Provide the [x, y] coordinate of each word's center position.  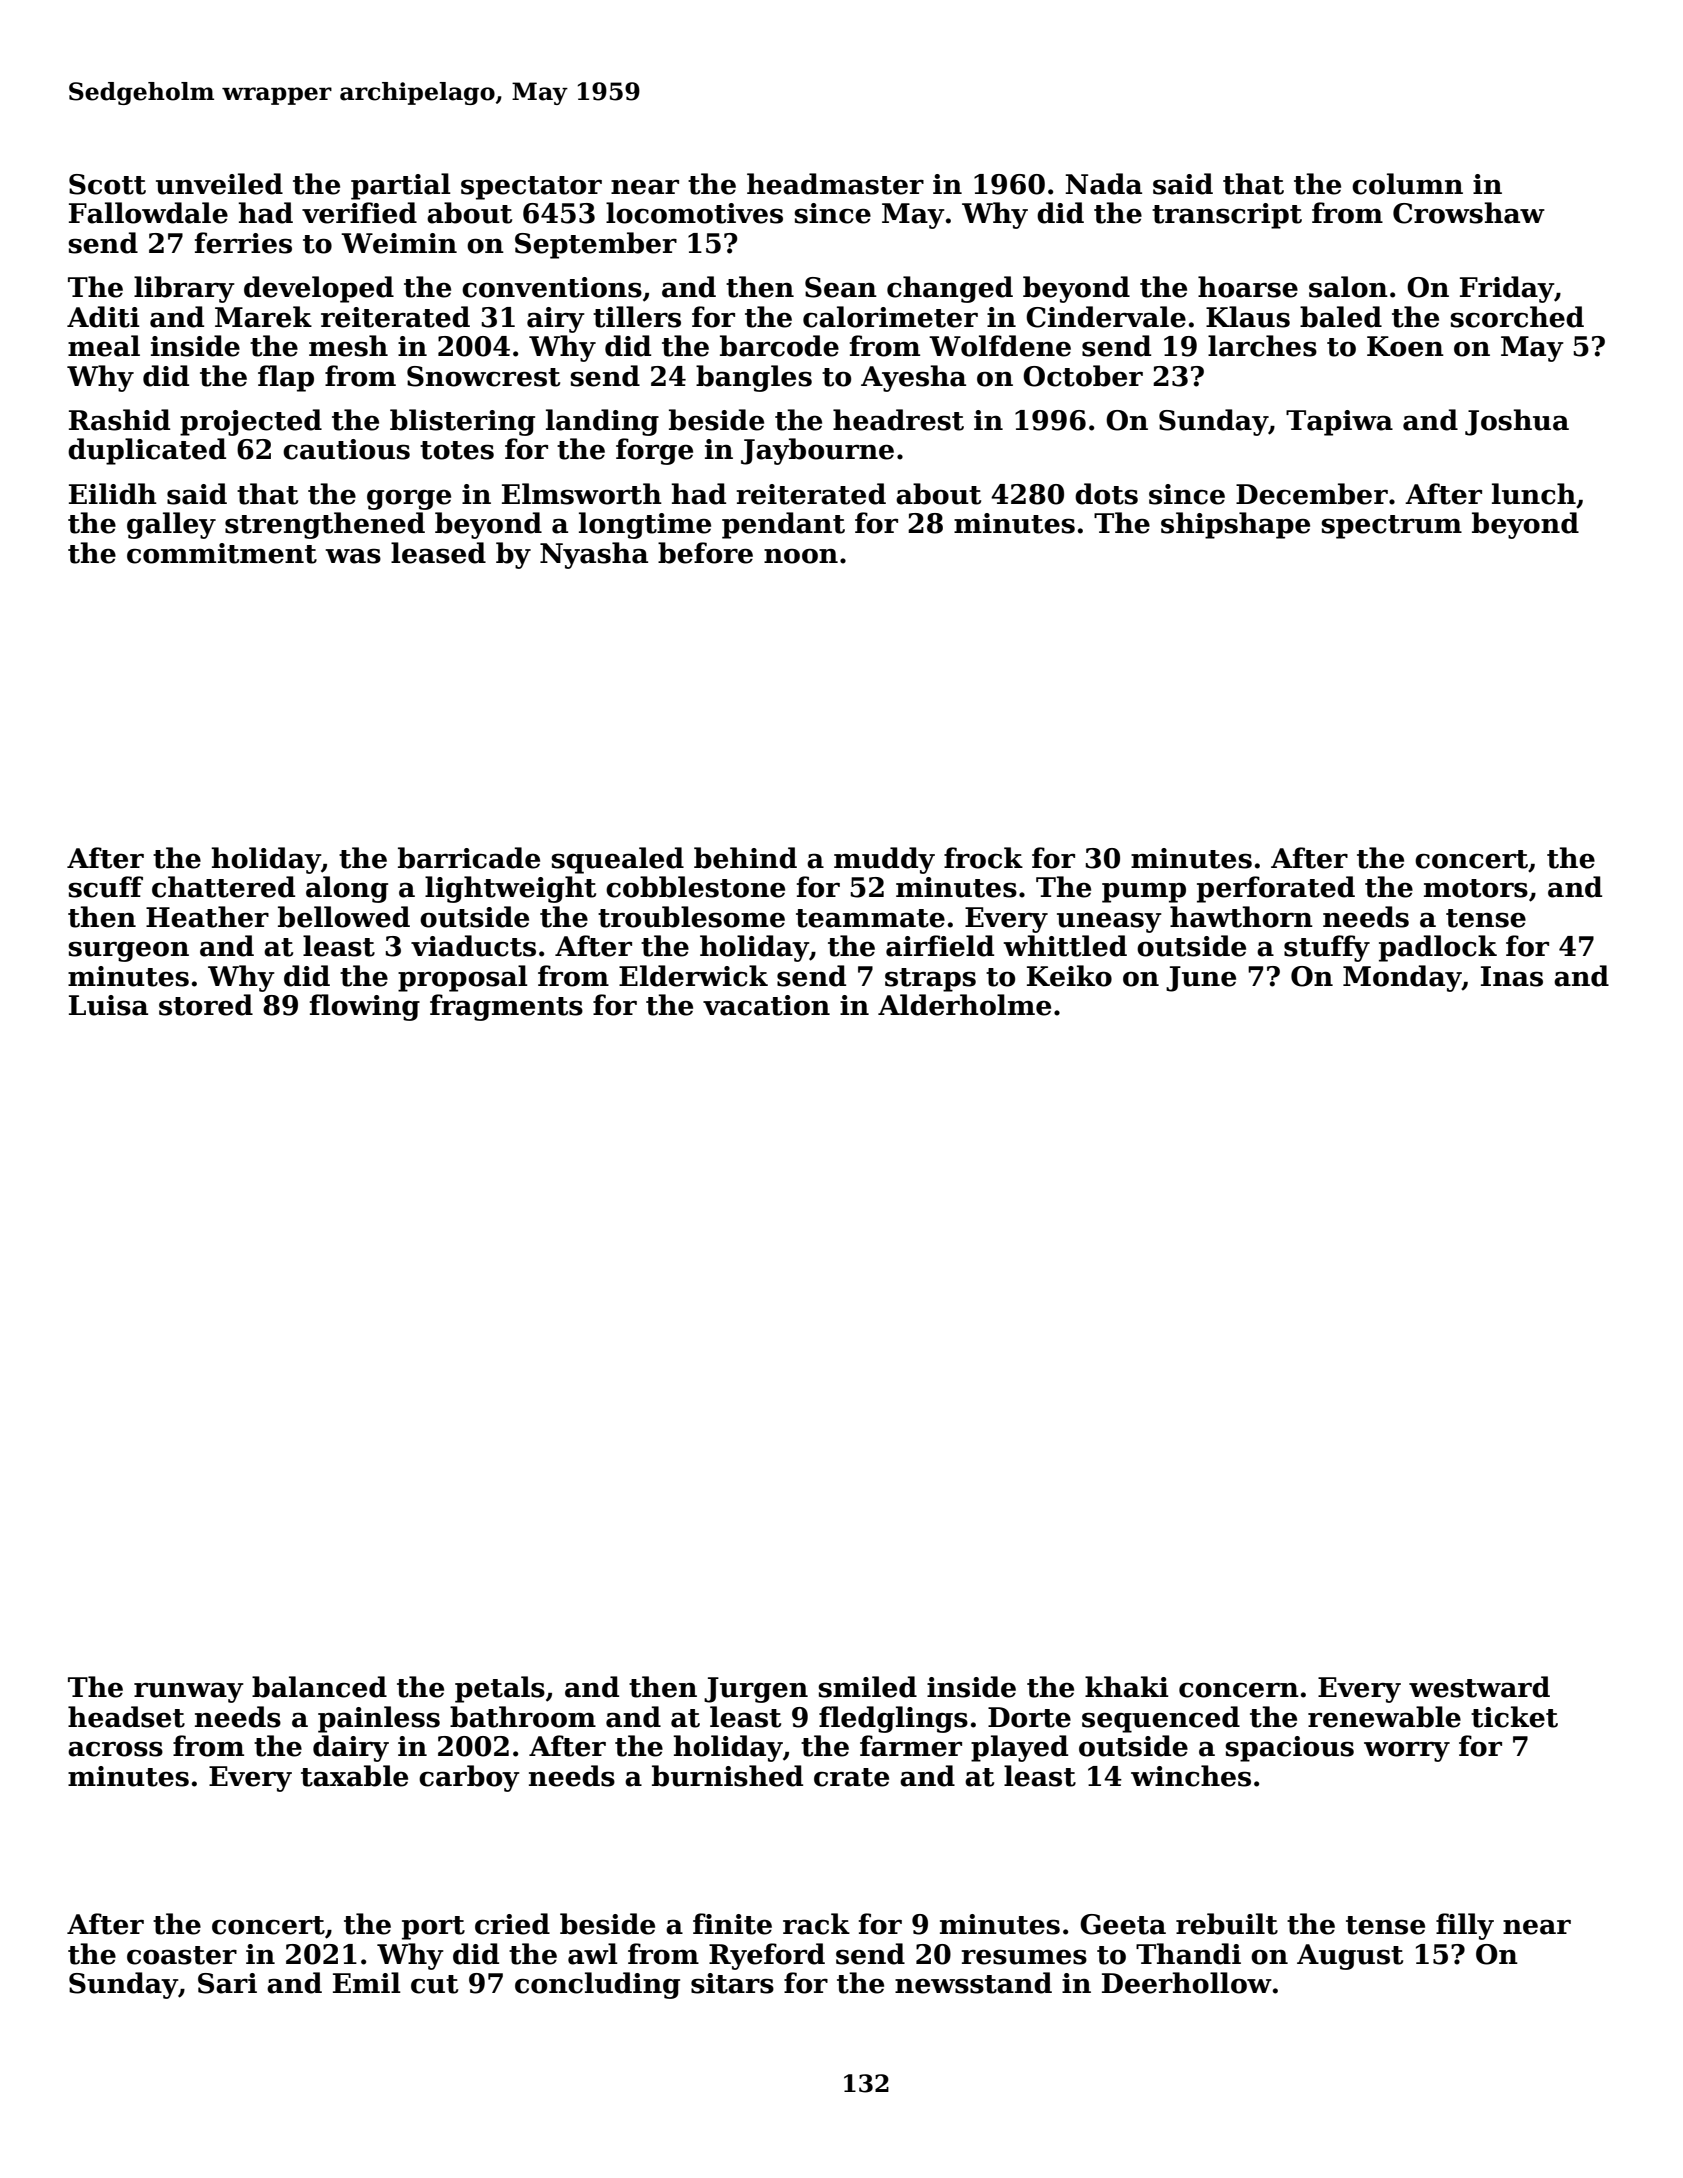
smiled [868, 1687]
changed [950, 289]
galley [171, 525]
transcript [1227, 216]
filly [1465, 1926]
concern [1239, 1690]
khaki [1127, 1687]
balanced [319, 1687]
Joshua [1517, 422]
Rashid [119, 420]
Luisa [108, 1005]
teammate [870, 918]
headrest [898, 420]
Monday [1402, 978]
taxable [354, 1776]
